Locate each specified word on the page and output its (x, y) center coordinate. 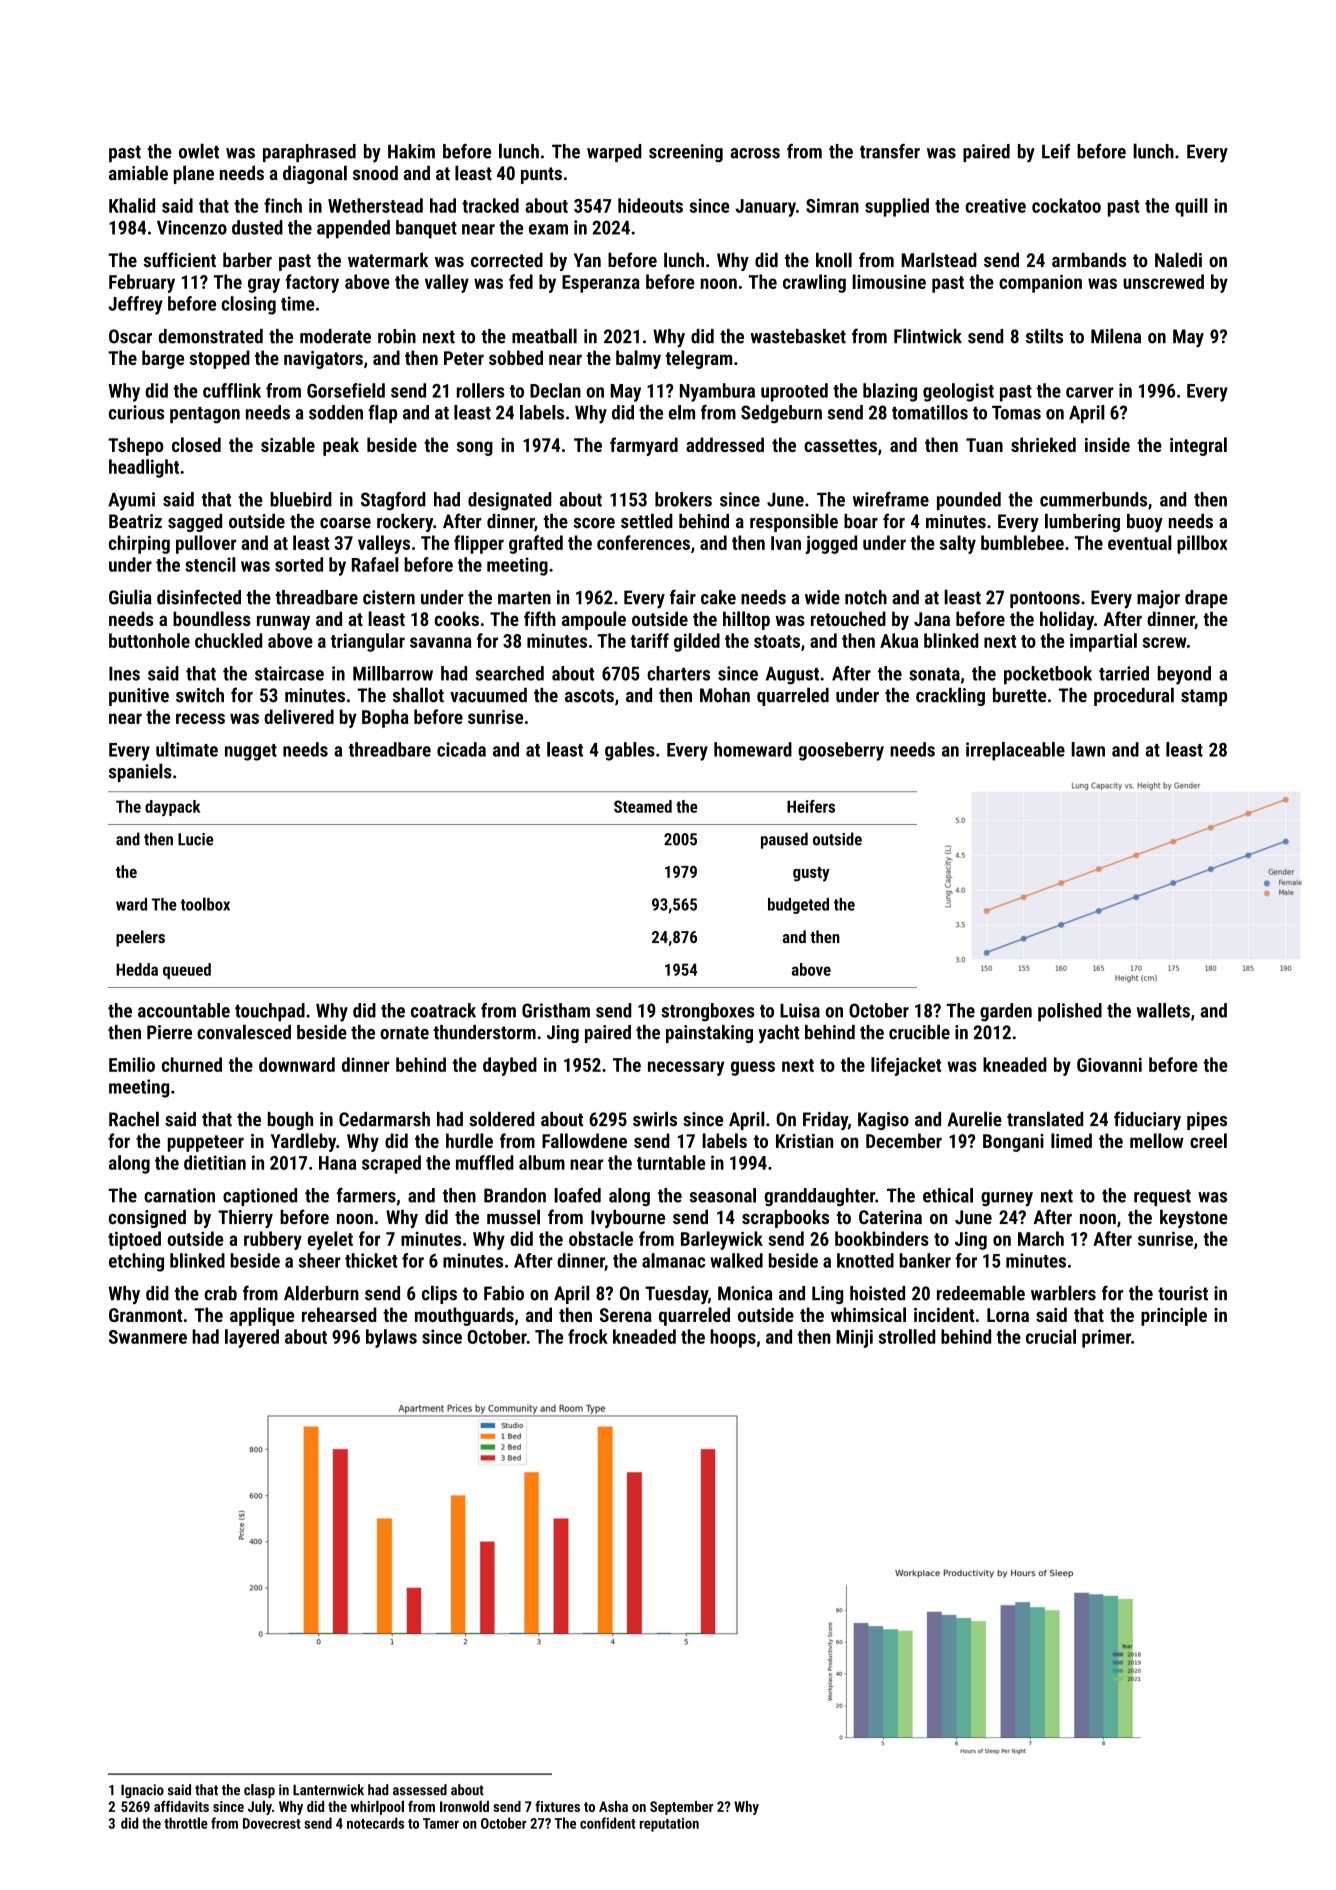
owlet (199, 151)
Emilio (132, 1064)
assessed (420, 1790)
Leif (1056, 151)
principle (1174, 1316)
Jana (932, 619)
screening (686, 153)
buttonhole (149, 640)
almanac (673, 1260)
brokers (683, 499)
